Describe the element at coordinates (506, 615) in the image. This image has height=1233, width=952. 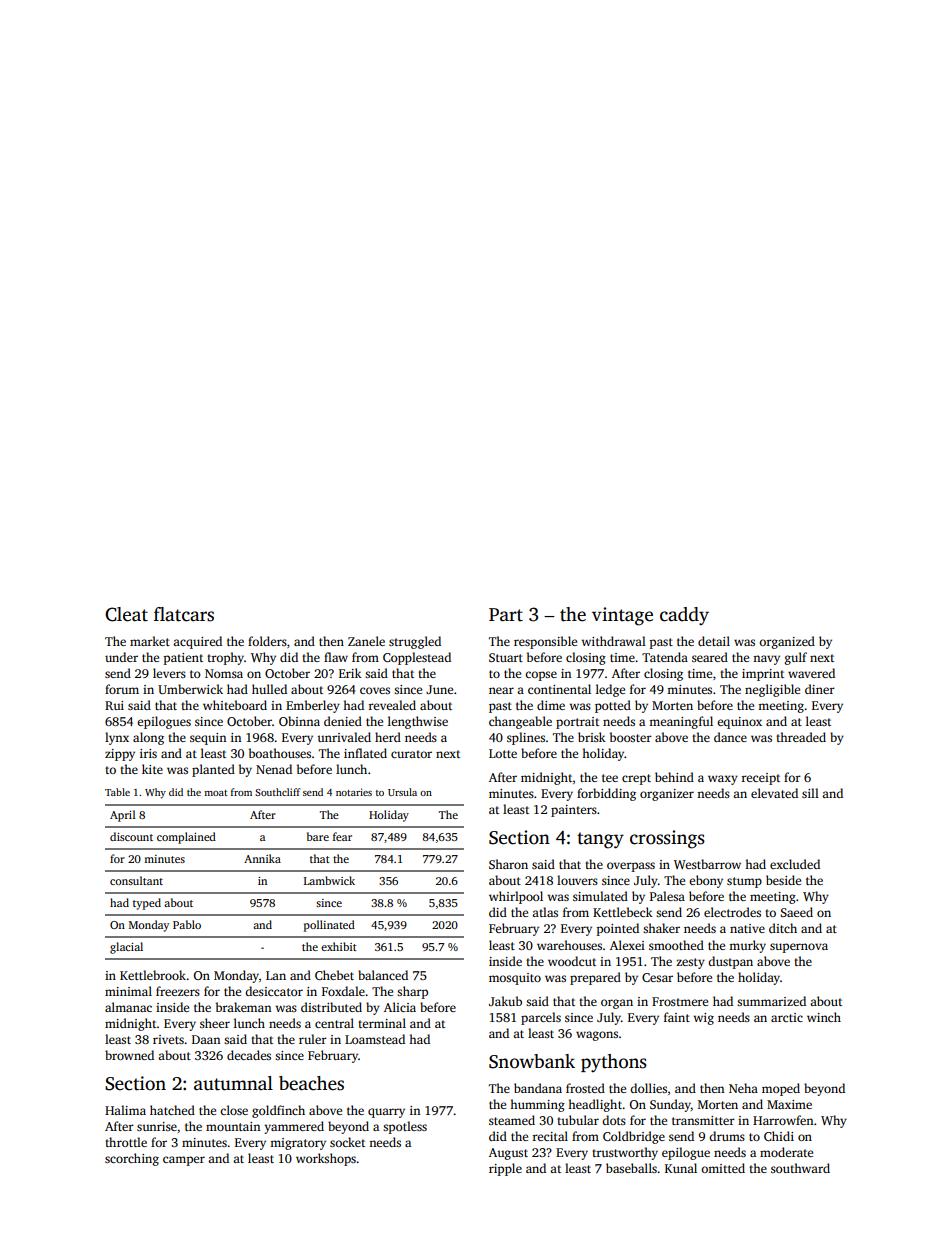
I see `Part` at that location.
